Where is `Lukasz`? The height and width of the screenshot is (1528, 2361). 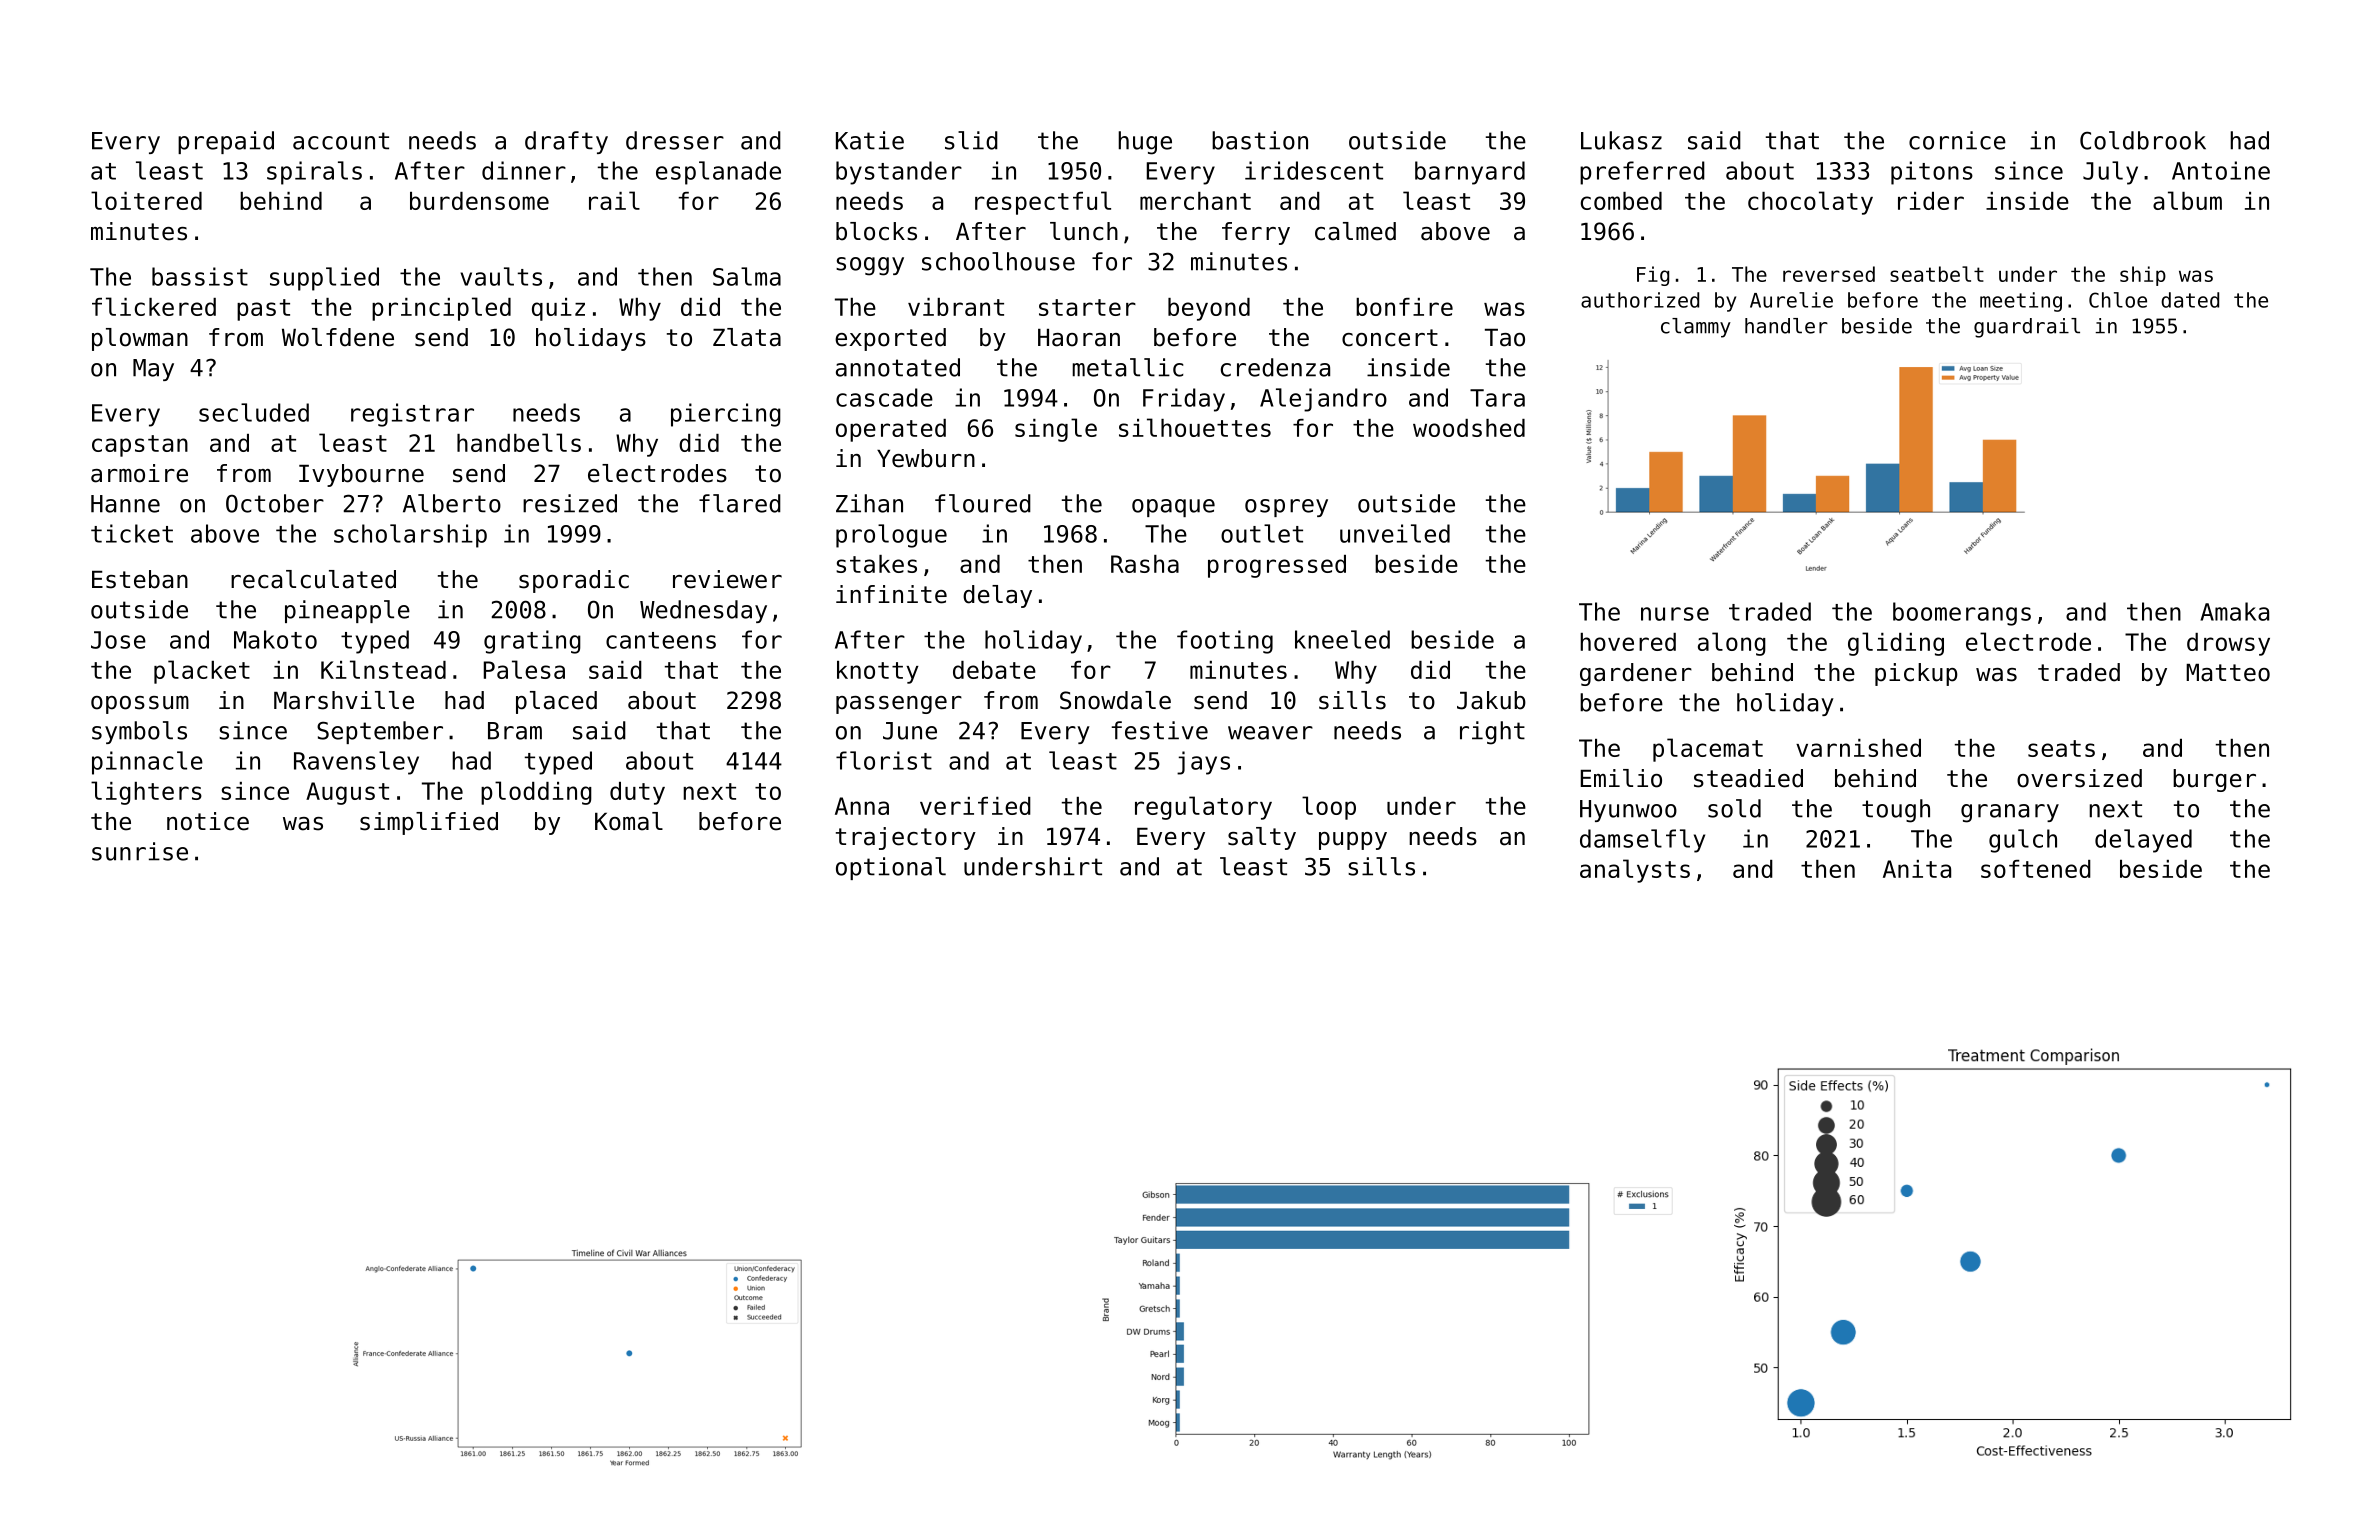
Lukasz is located at coordinates (1621, 140).
